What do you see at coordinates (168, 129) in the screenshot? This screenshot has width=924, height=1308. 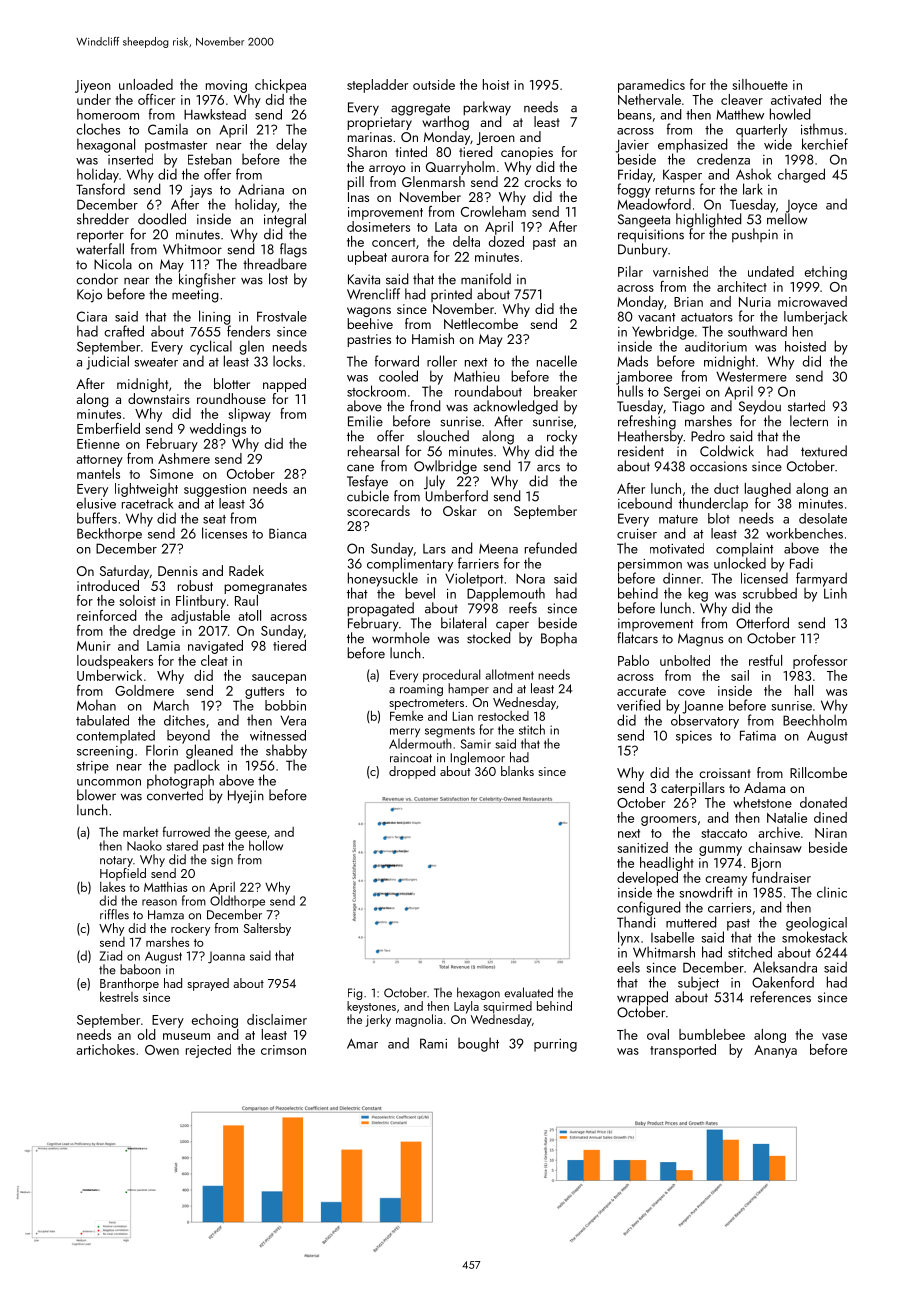 I see `Camila` at bounding box center [168, 129].
